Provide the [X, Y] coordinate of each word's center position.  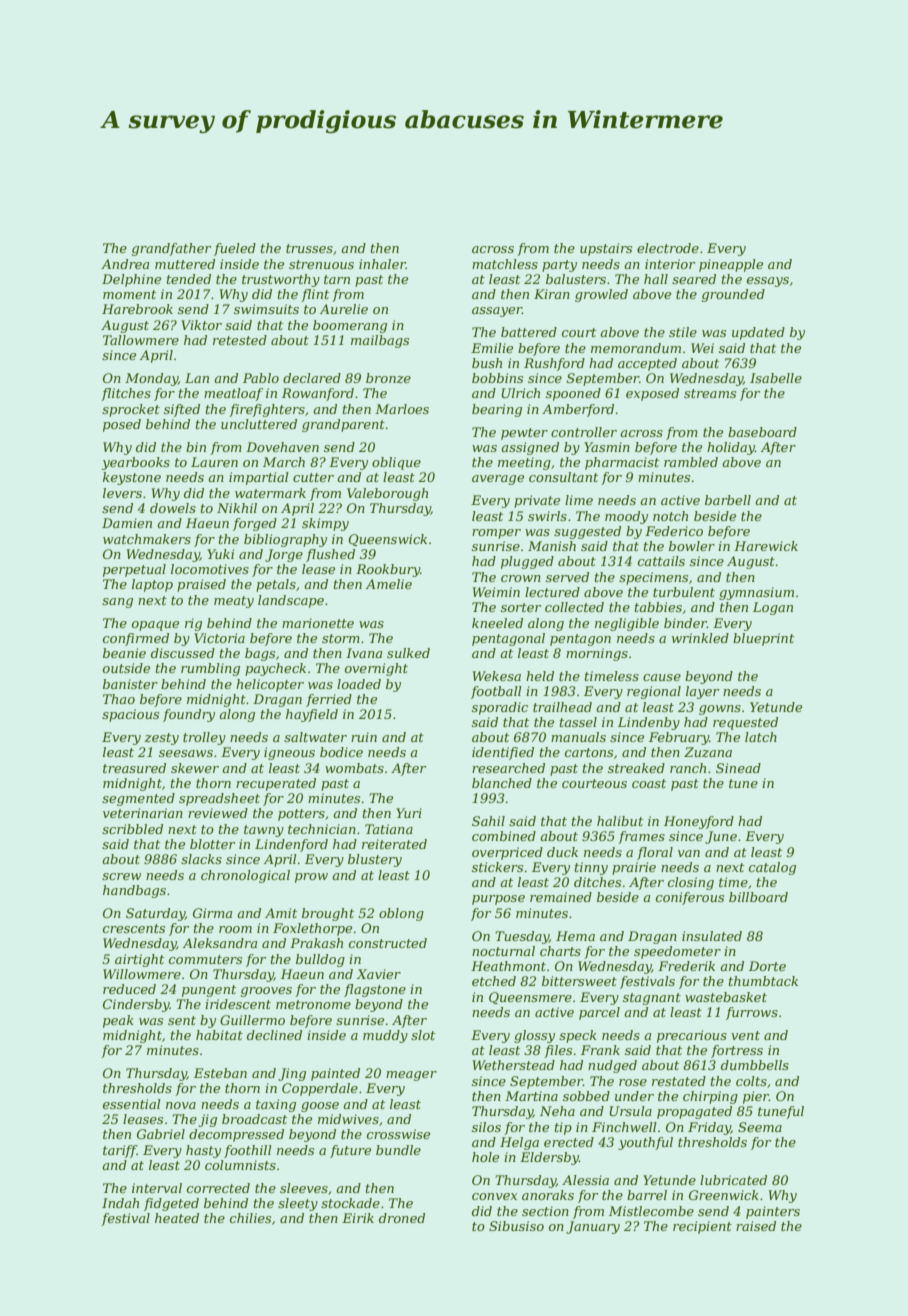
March [284, 462]
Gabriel [161, 1134]
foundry [189, 715]
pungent [209, 991]
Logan [773, 608]
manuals [578, 737]
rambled [691, 462]
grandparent [343, 425]
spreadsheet [219, 799]
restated [679, 1081]
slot [423, 1035]
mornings [597, 654]
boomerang [350, 326]
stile [683, 332]
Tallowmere [141, 340]
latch [761, 737]
